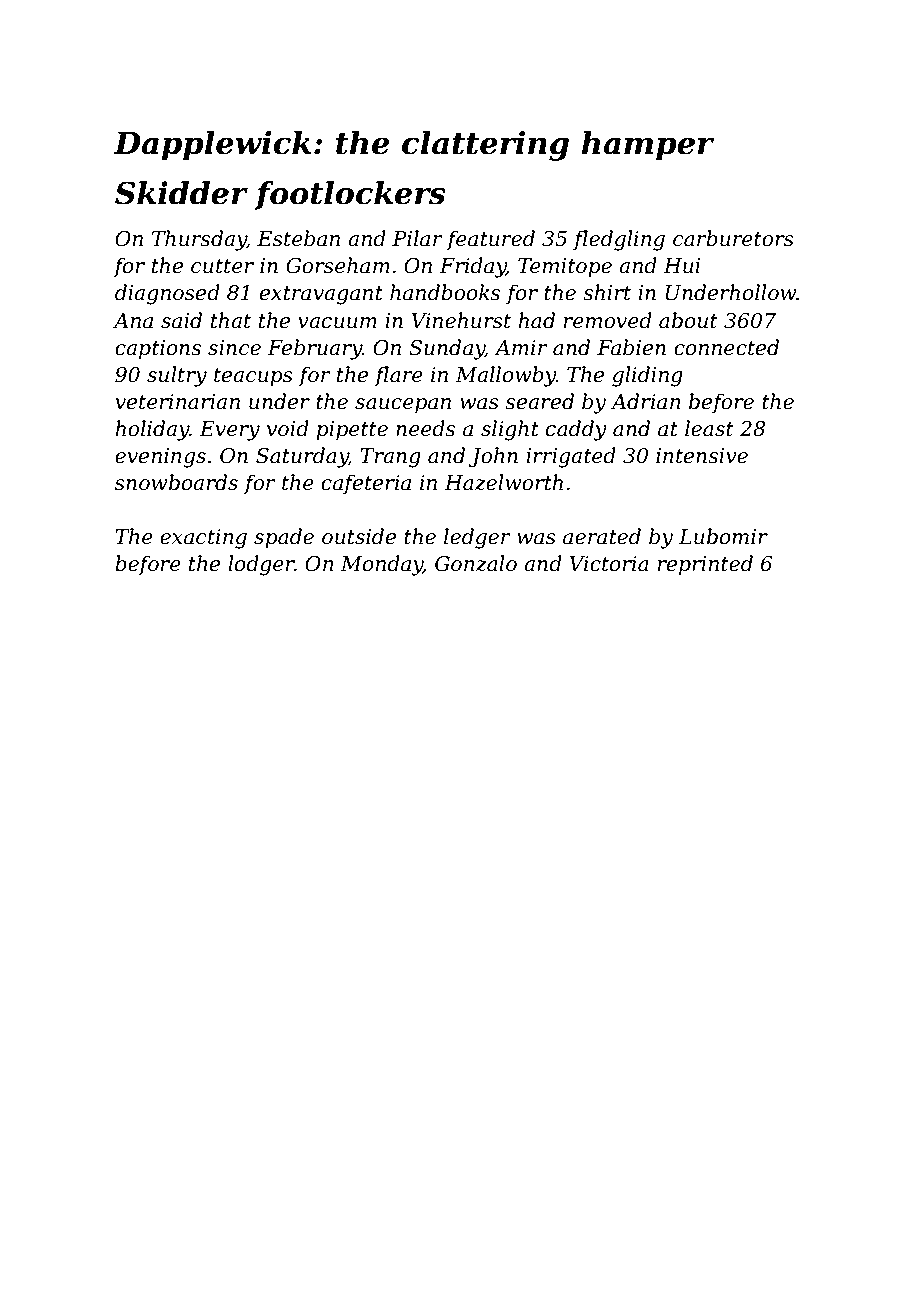  I want to click on Friday, so click(472, 267).
